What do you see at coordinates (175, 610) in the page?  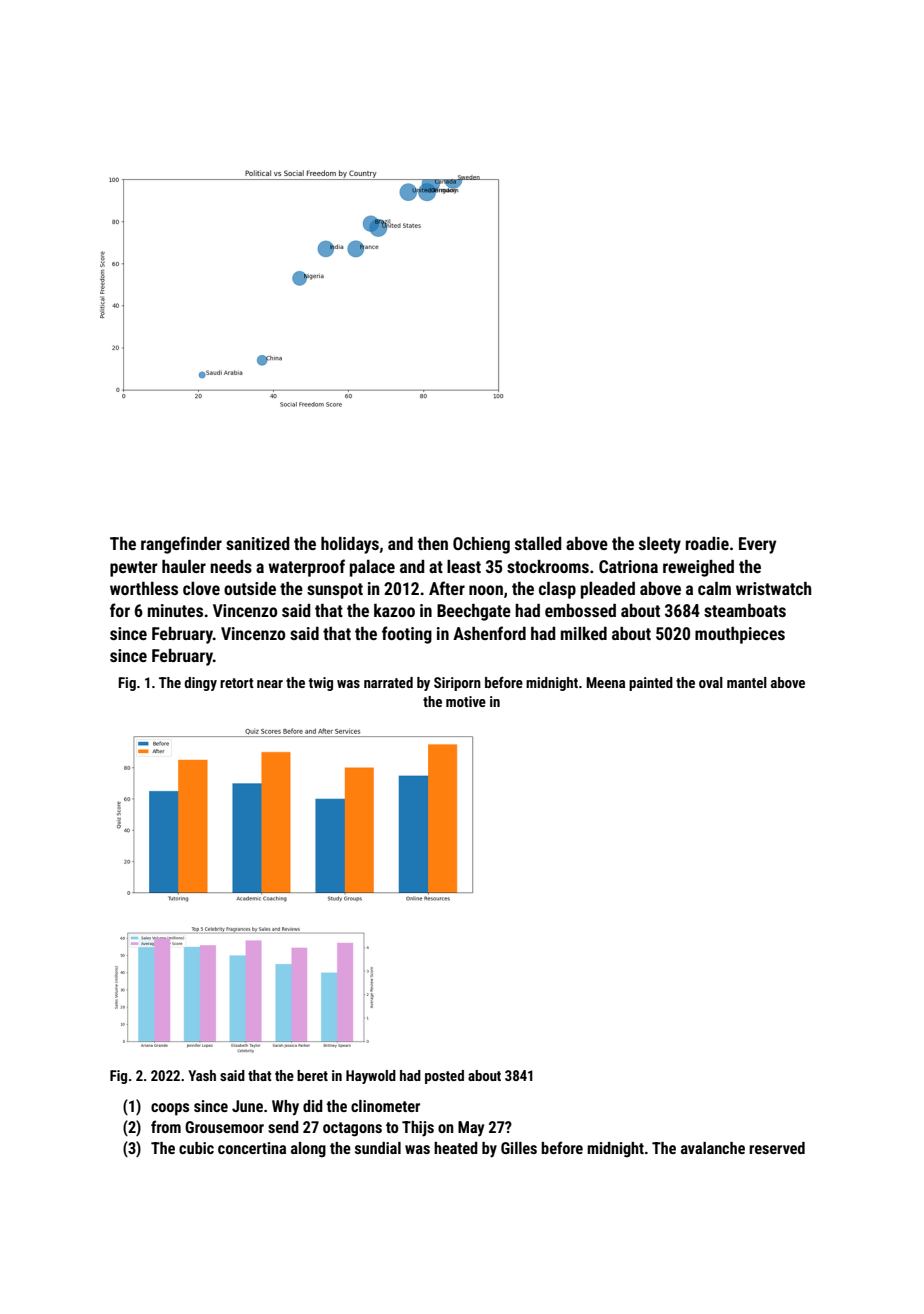 I see `minutes` at bounding box center [175, 610].
